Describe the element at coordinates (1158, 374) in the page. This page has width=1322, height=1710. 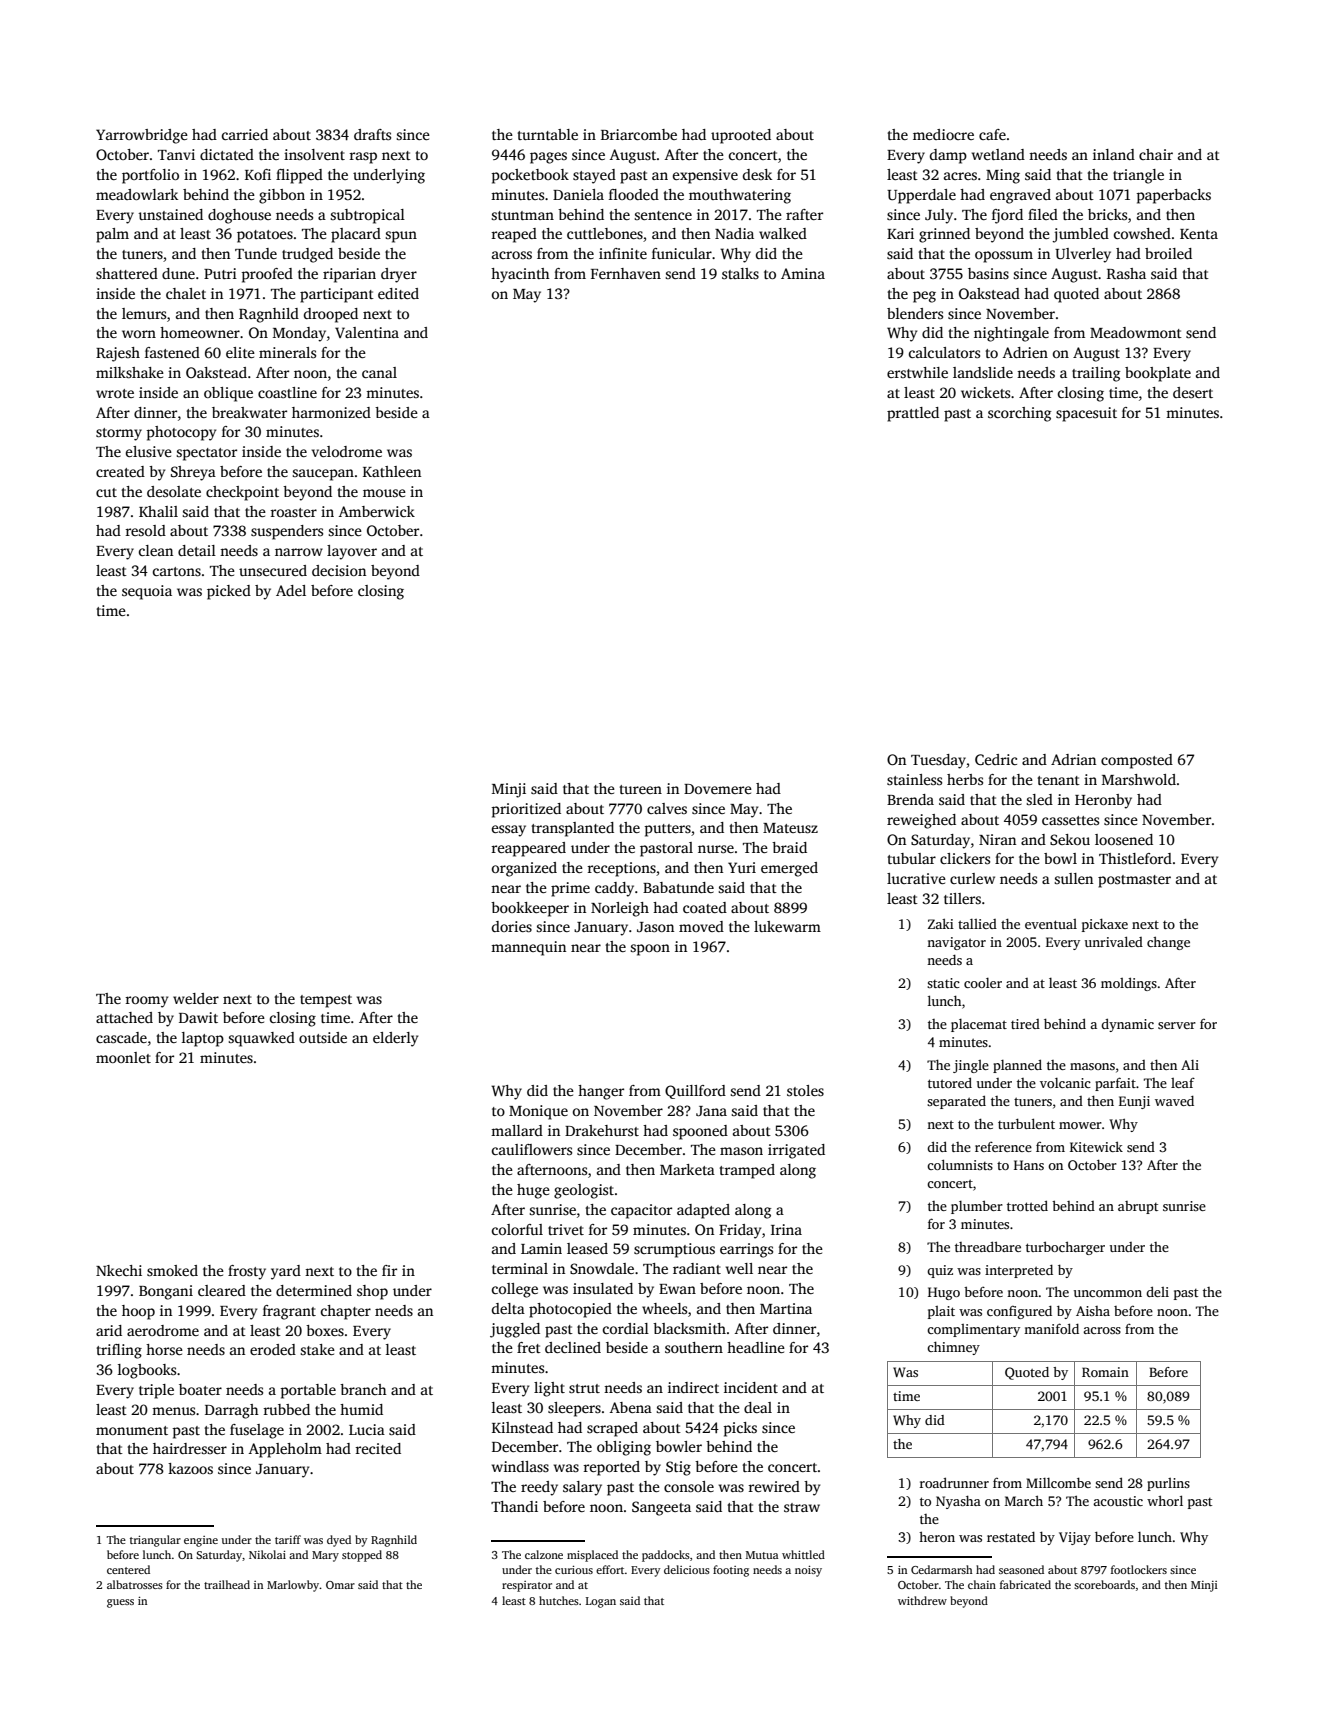
I see `bookplate` at that location.
